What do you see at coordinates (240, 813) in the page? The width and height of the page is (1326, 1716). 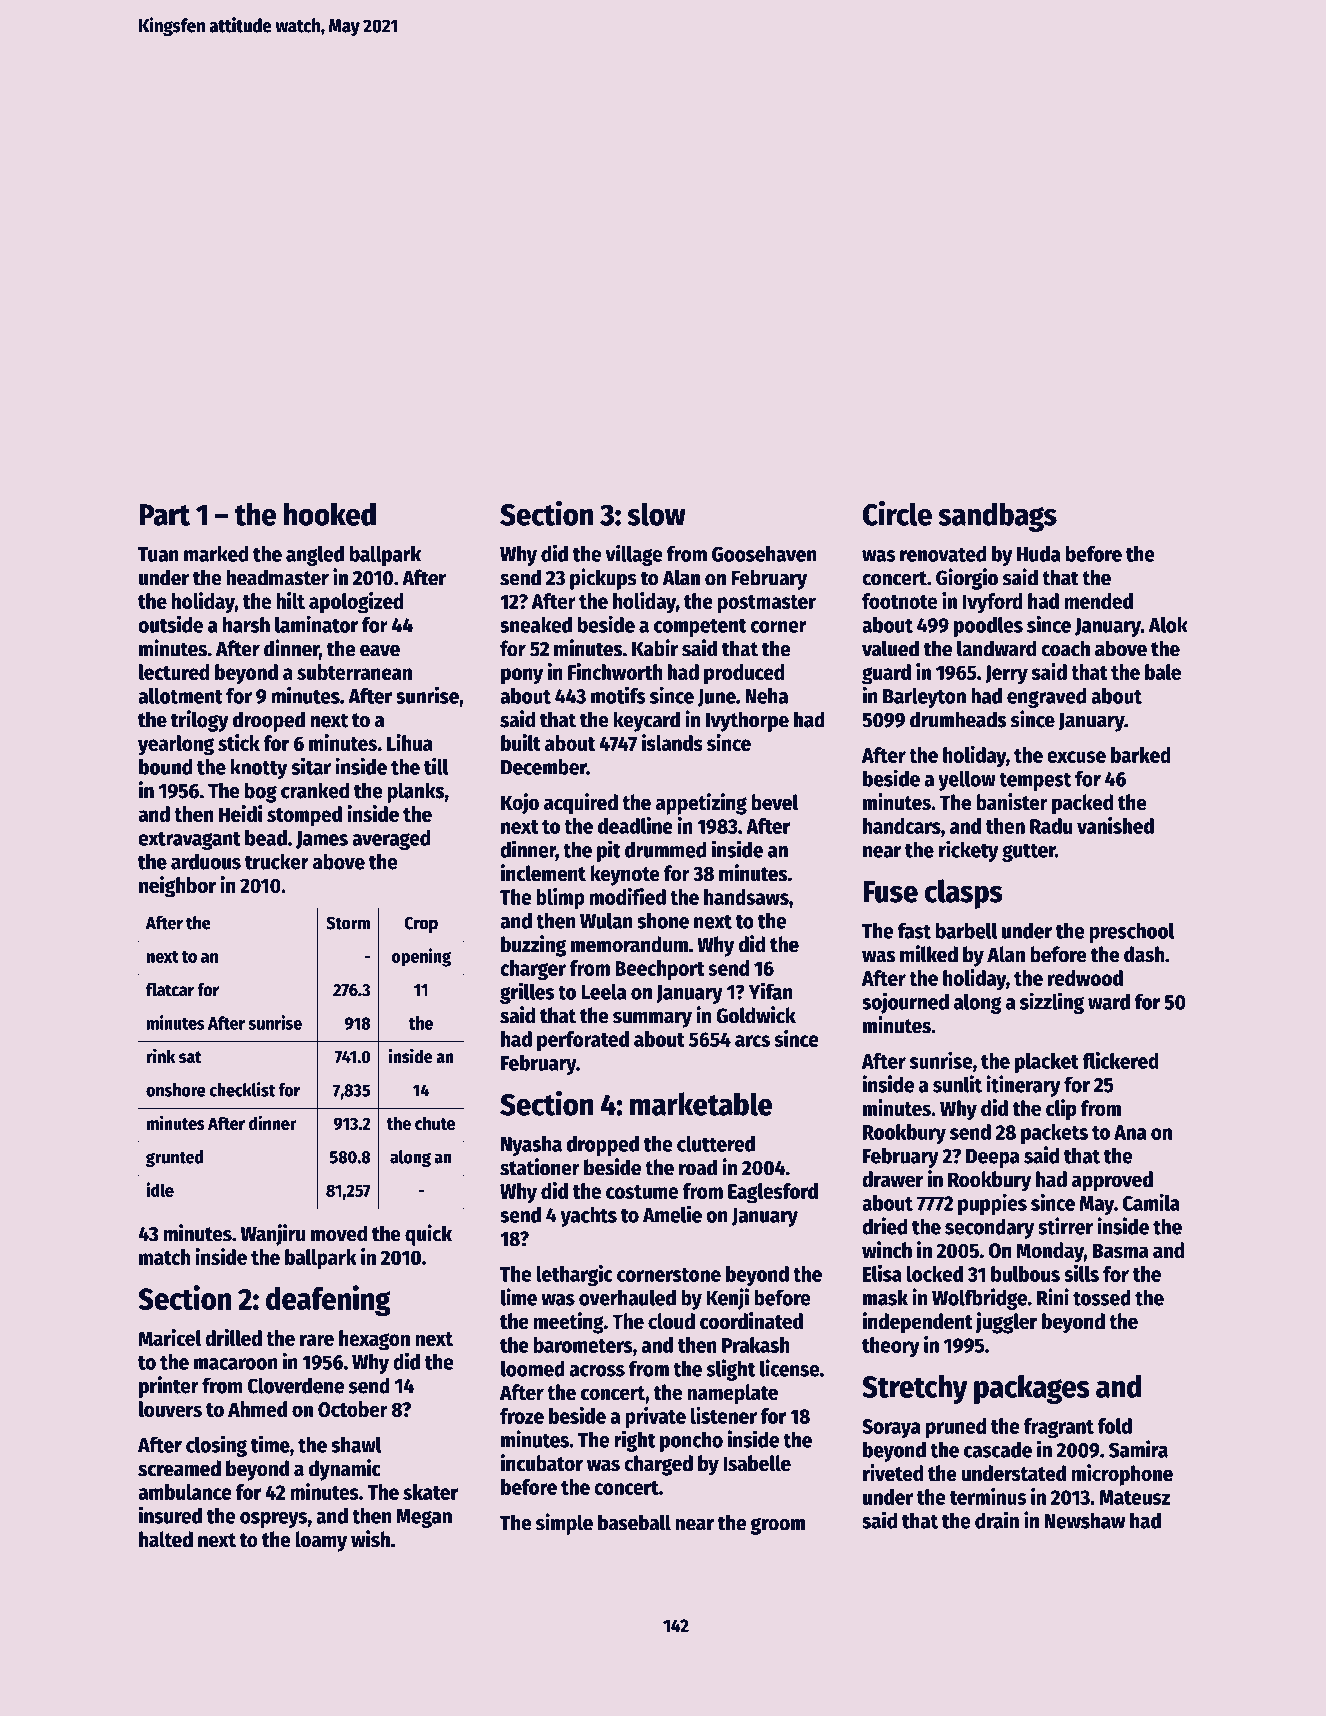 I see `Heidi` at bounding box center [240, 813].
